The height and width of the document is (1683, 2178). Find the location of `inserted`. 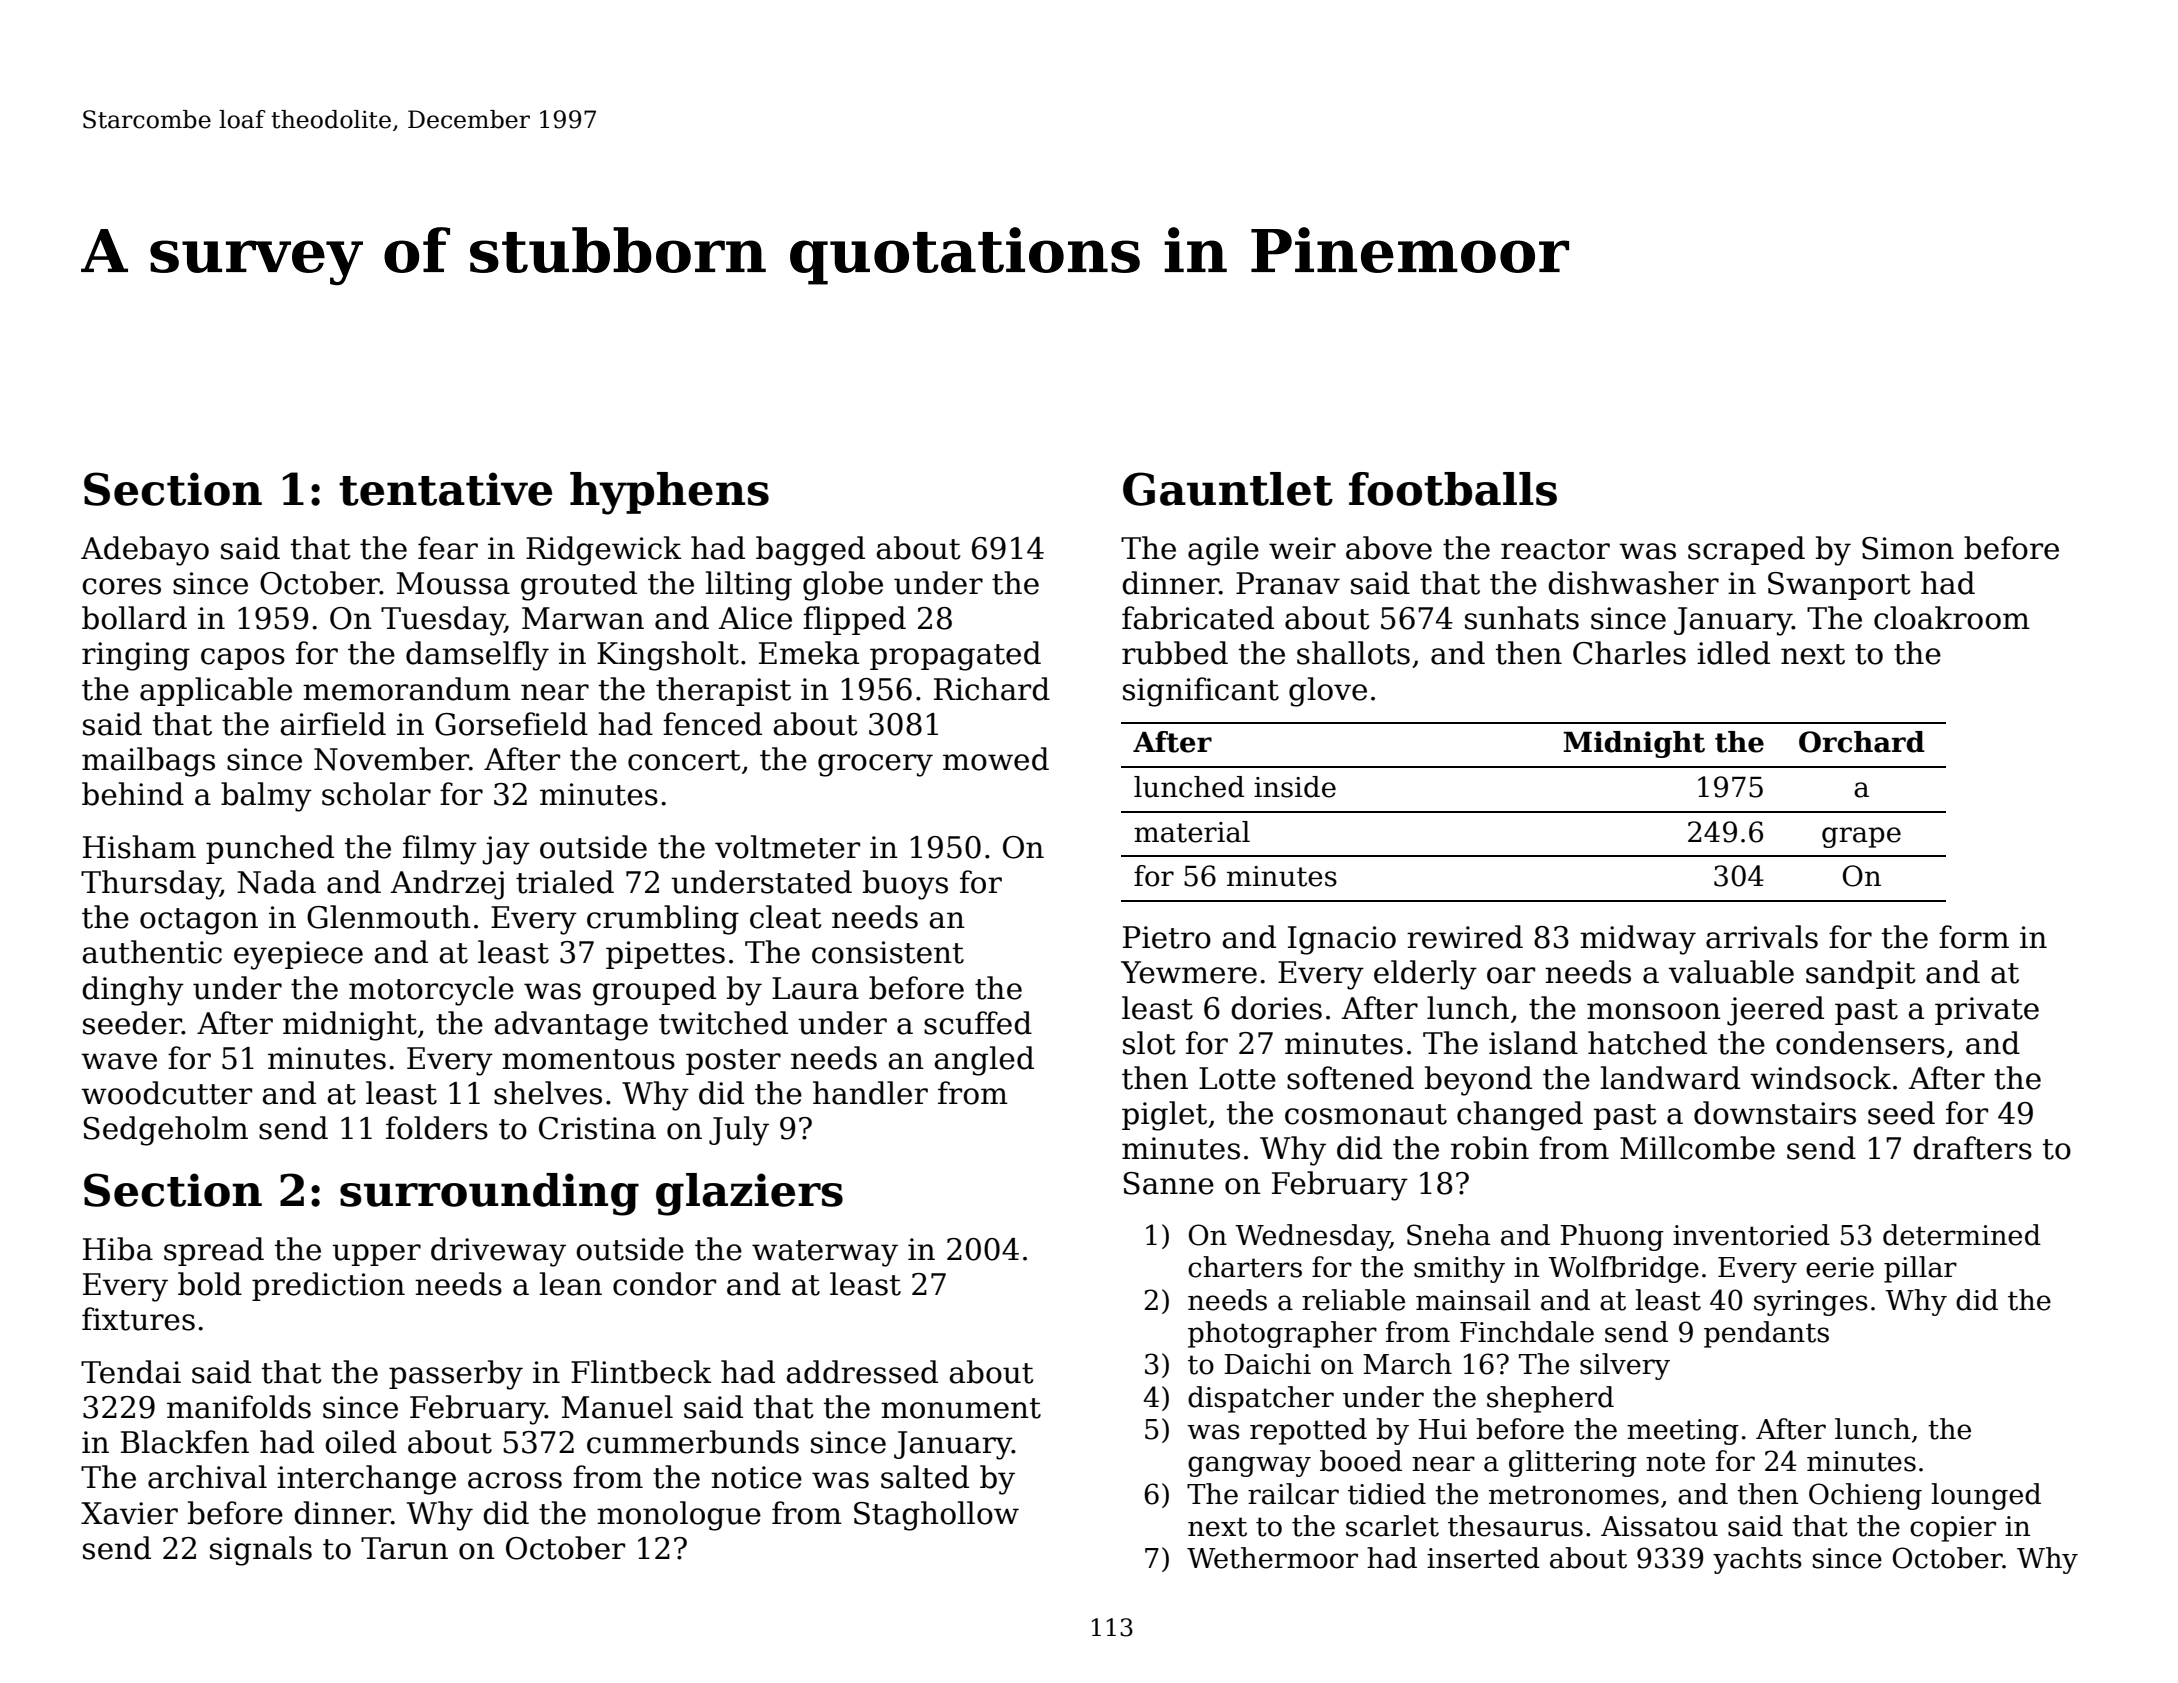

inserted is located at coordinates (1483, 1558).
